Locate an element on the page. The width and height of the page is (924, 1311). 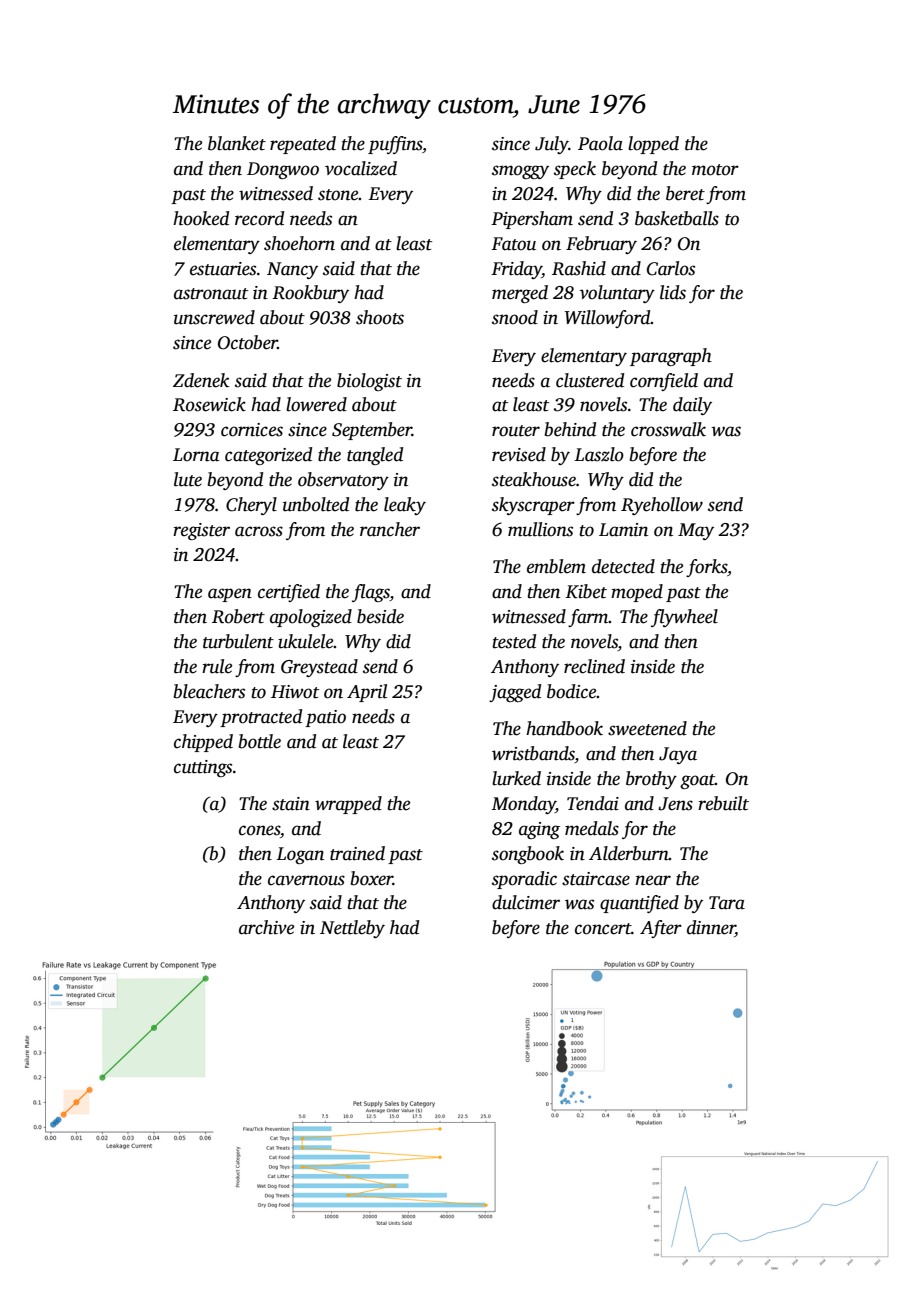
Rosewick is located at coordinates (209, 404).
